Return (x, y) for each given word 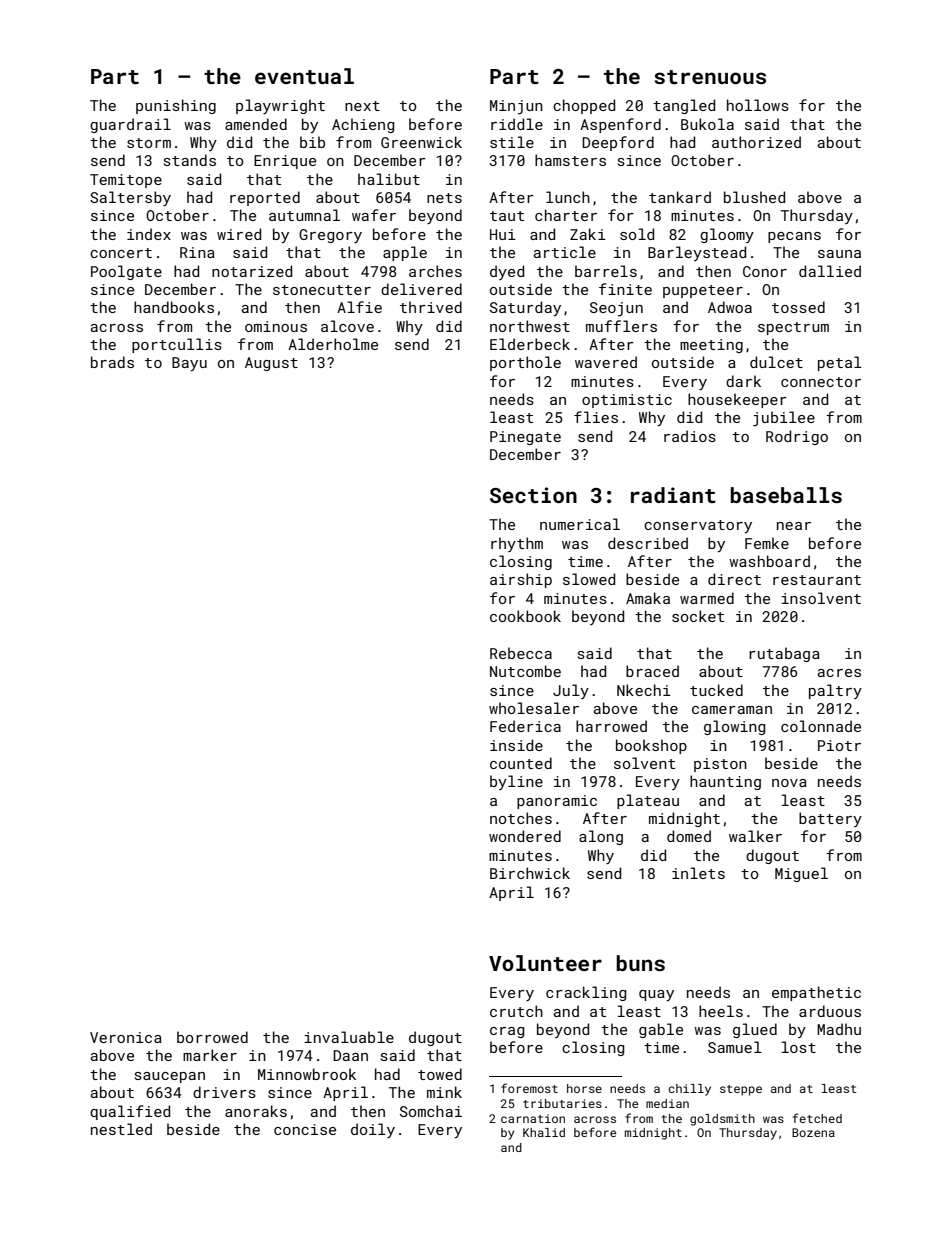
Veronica (126, 1037)
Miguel (801, 874)
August (271, 364)
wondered (525, 836)
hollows (758, 105)
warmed (707, 598)
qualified (130, 1112)
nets (444, 198)
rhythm (517, 544)
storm (149, 143)
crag (507, 1032)
